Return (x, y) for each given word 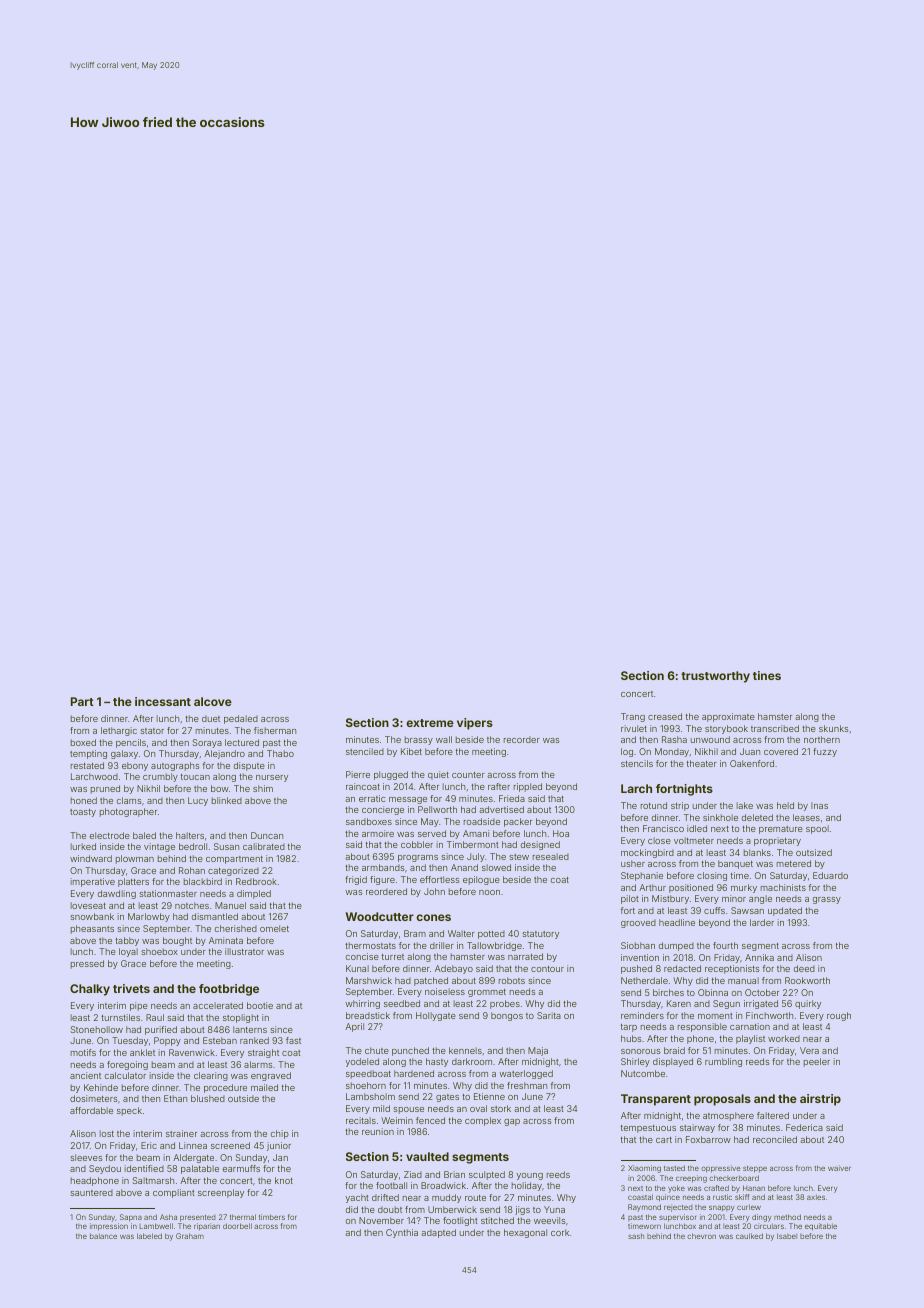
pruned (105, 789)
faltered (773, 1115)
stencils (637, 763)
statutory (540, 935)
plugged (391, 775)
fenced (430, 1120)
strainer (181, 1133)
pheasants (92, 929)
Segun (726, 1004)
